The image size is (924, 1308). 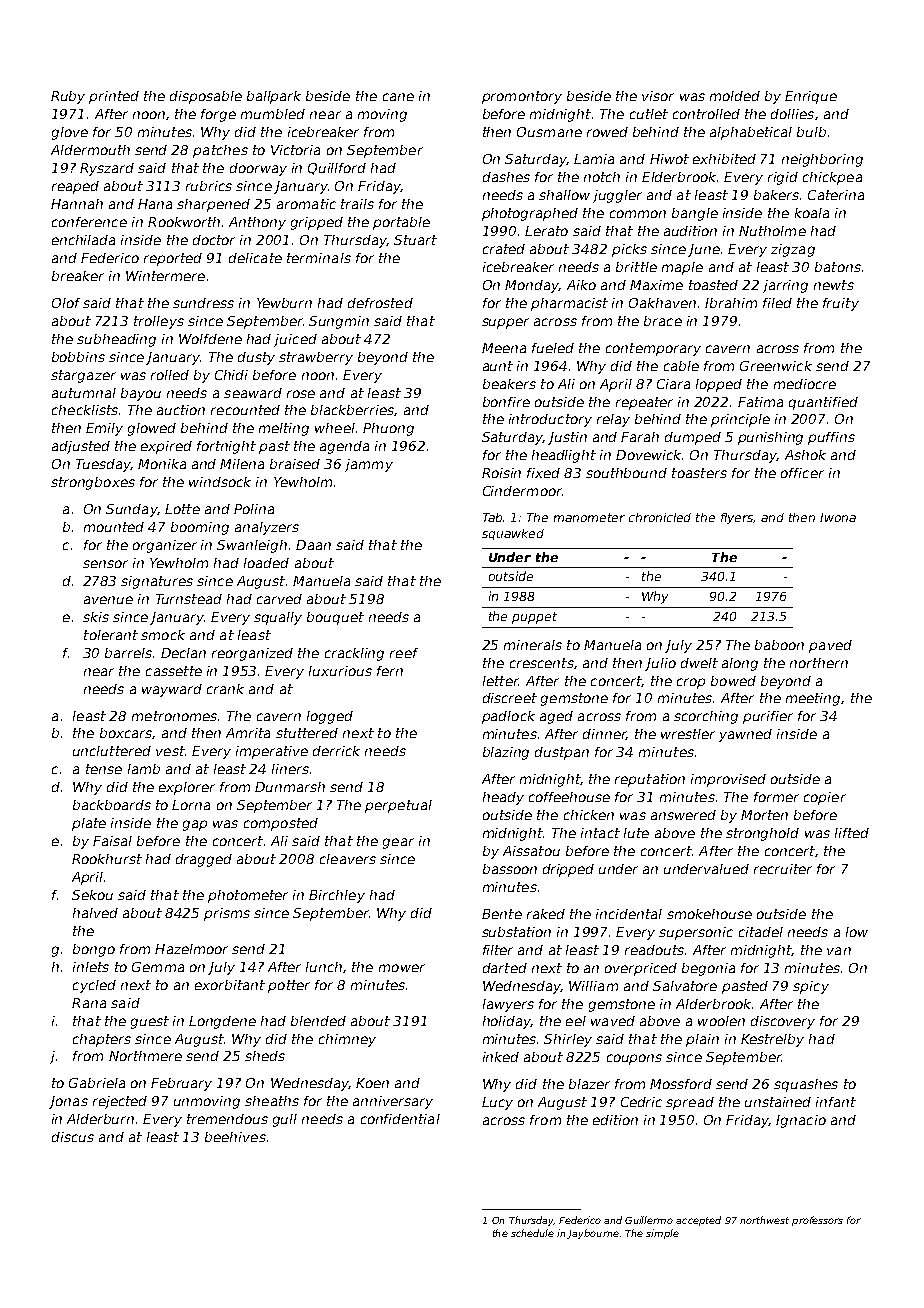 I want to click on Iwona, so click(x=838, y=517).
